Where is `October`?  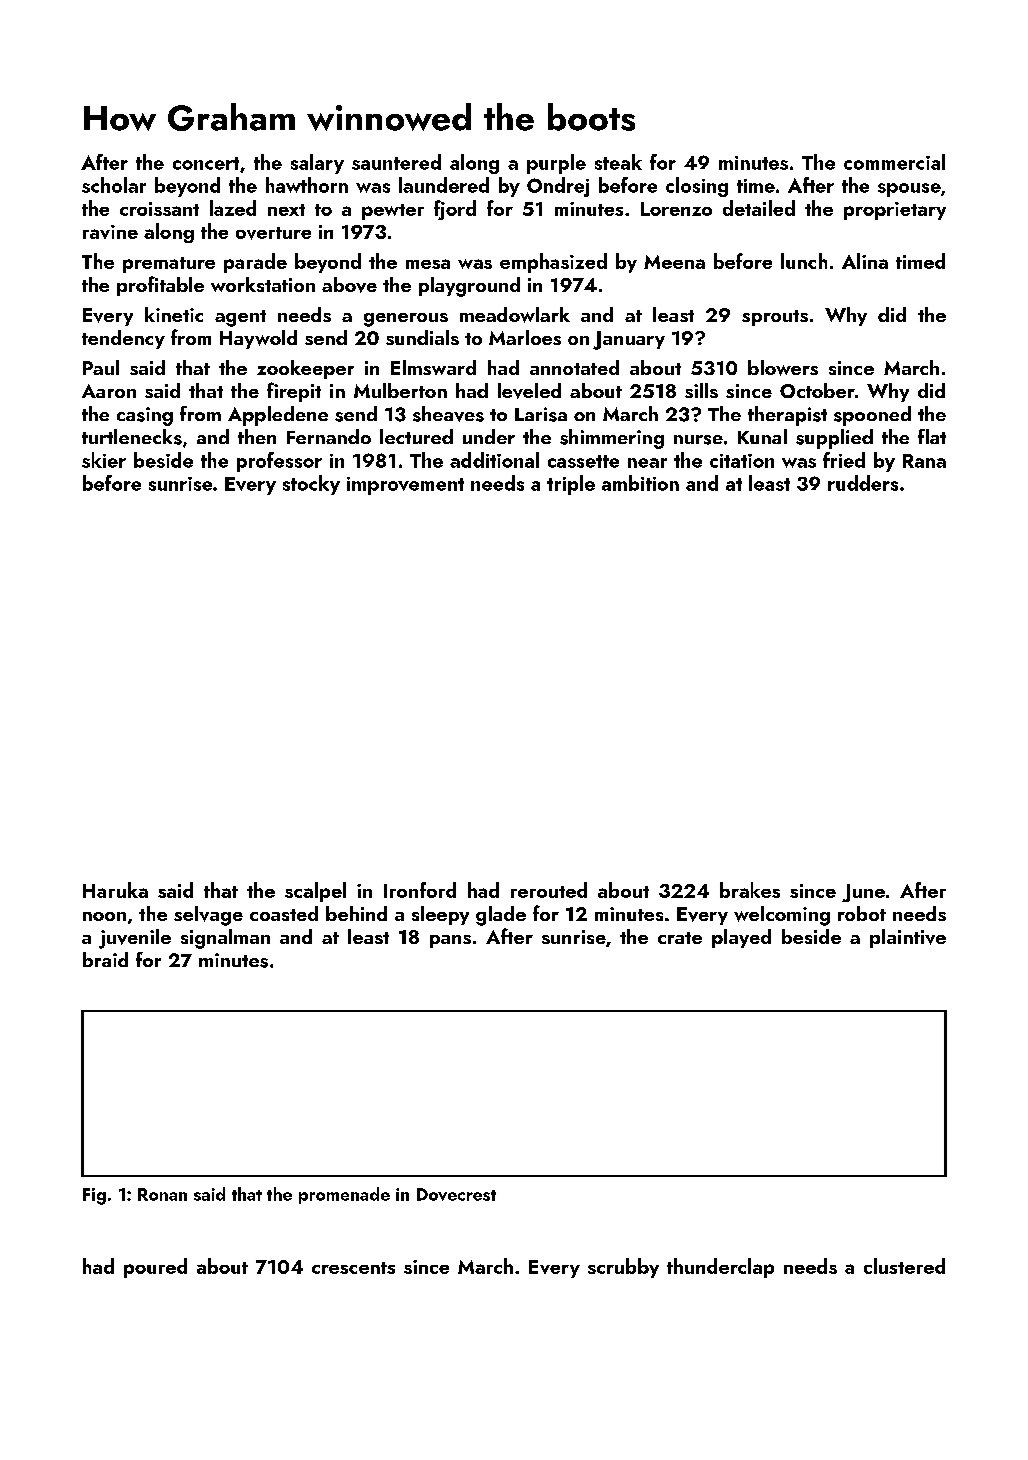 October is located at coordinates (817, 390).
